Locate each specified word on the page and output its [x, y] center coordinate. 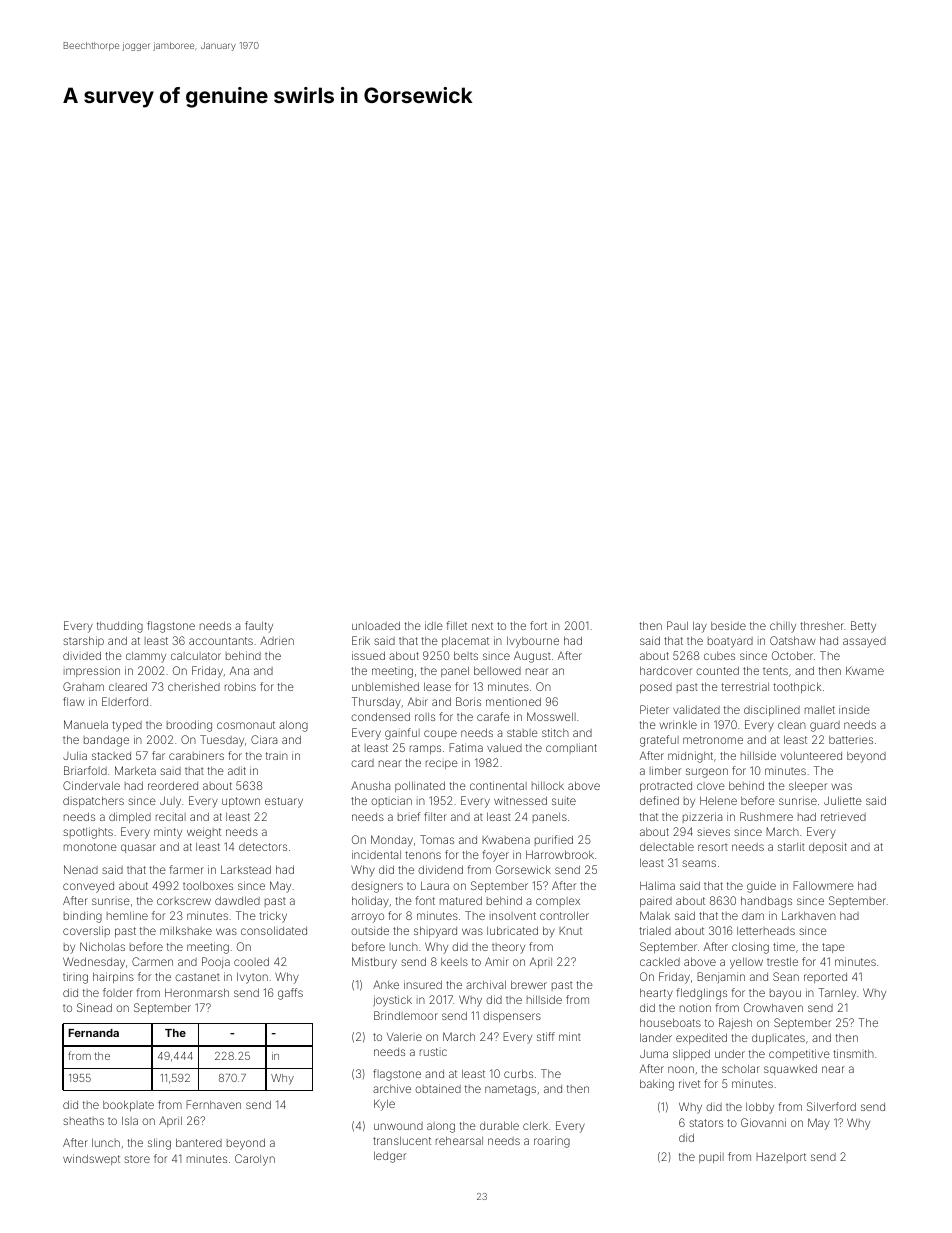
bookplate [128, 1105]
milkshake [186, 930]
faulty [259, 627]
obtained [438, 1088]
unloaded [376, 625]
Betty [863, 627]
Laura [435, 885]
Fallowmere [823, 885]
